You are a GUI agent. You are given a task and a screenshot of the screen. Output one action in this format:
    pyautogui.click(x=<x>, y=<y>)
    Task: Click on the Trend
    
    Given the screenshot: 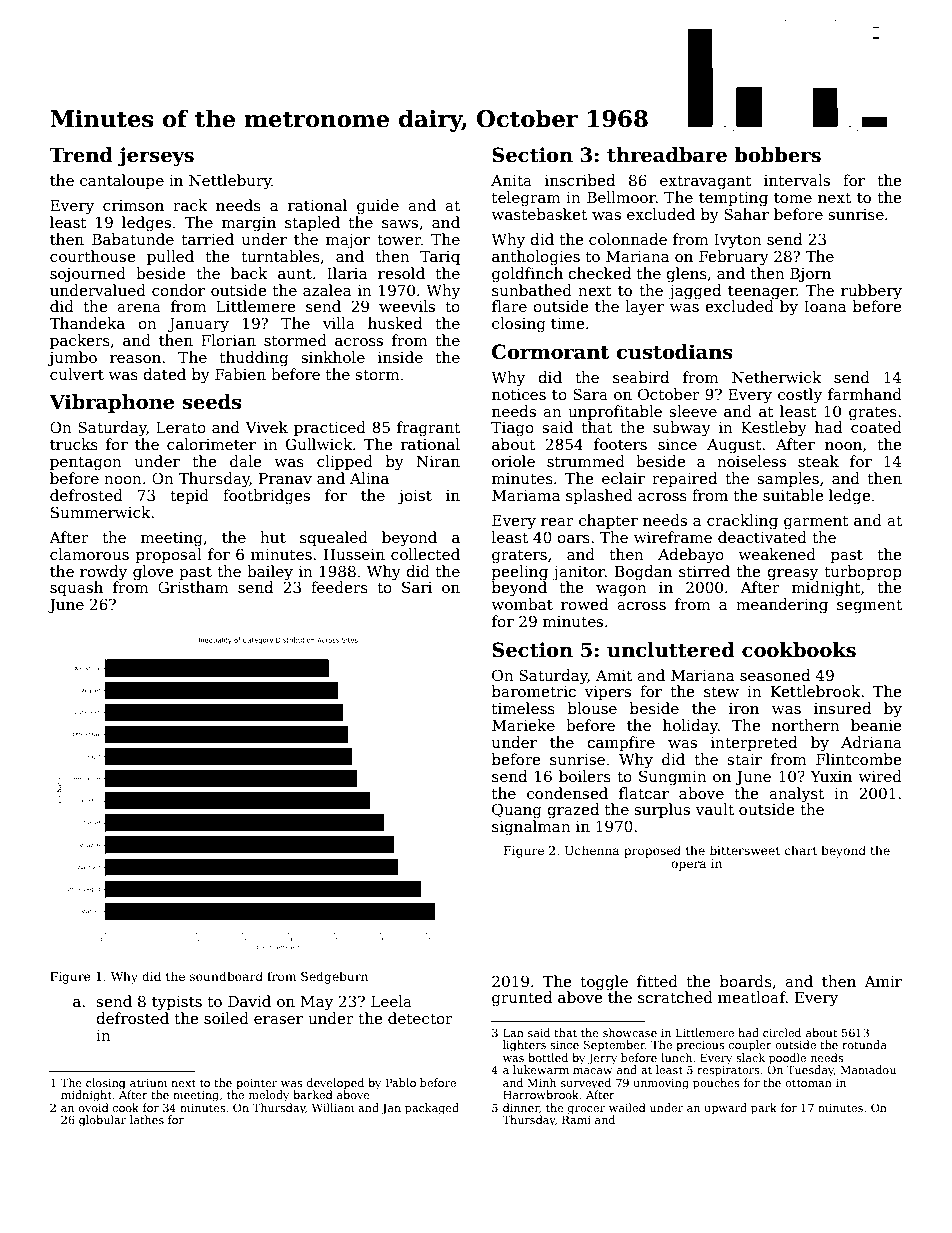 What is the action you would take?
    pyautogui.click(x=81, y=155)
